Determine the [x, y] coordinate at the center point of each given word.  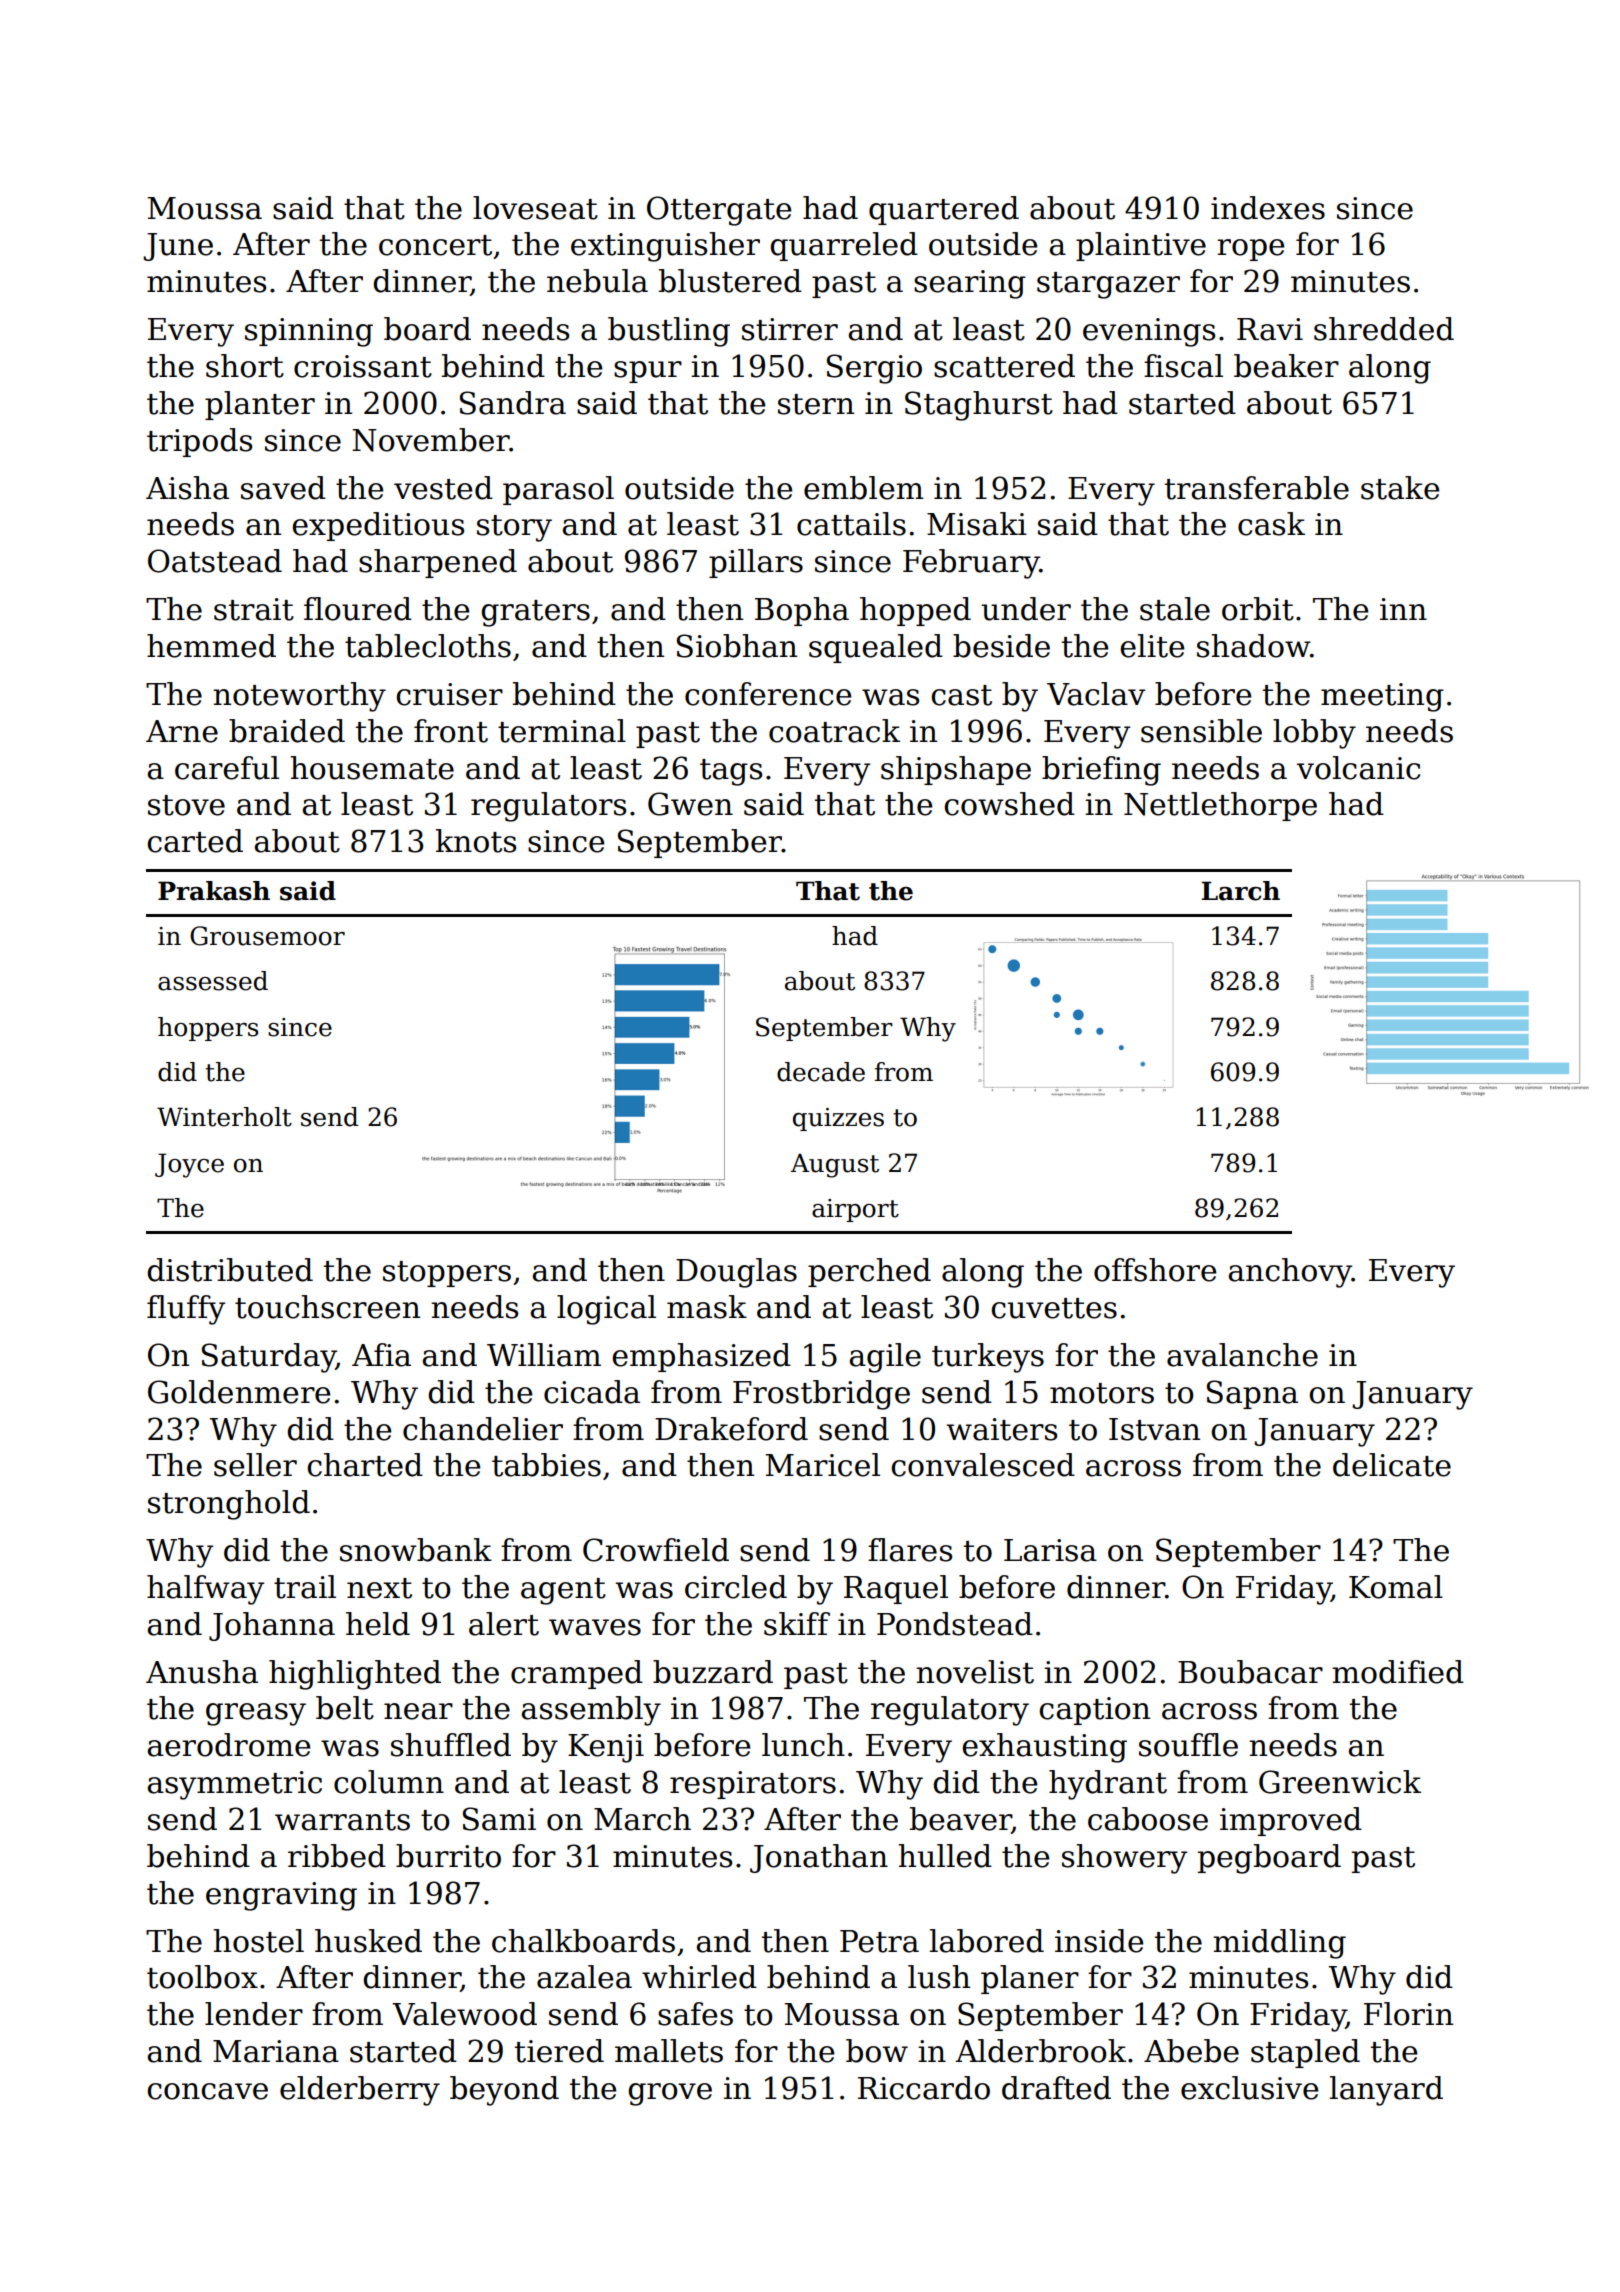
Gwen [690, 804]
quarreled [844, 246]
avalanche [1242, 1355]
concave [207, 2091]
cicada [592, 1392]
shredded [1384, 329]
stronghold [229, 1505]
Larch [1240, 891]
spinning [309, 332]
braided [287, 731]
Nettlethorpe [1220, 806]
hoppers [208, 1029]
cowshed [1009, 804]
